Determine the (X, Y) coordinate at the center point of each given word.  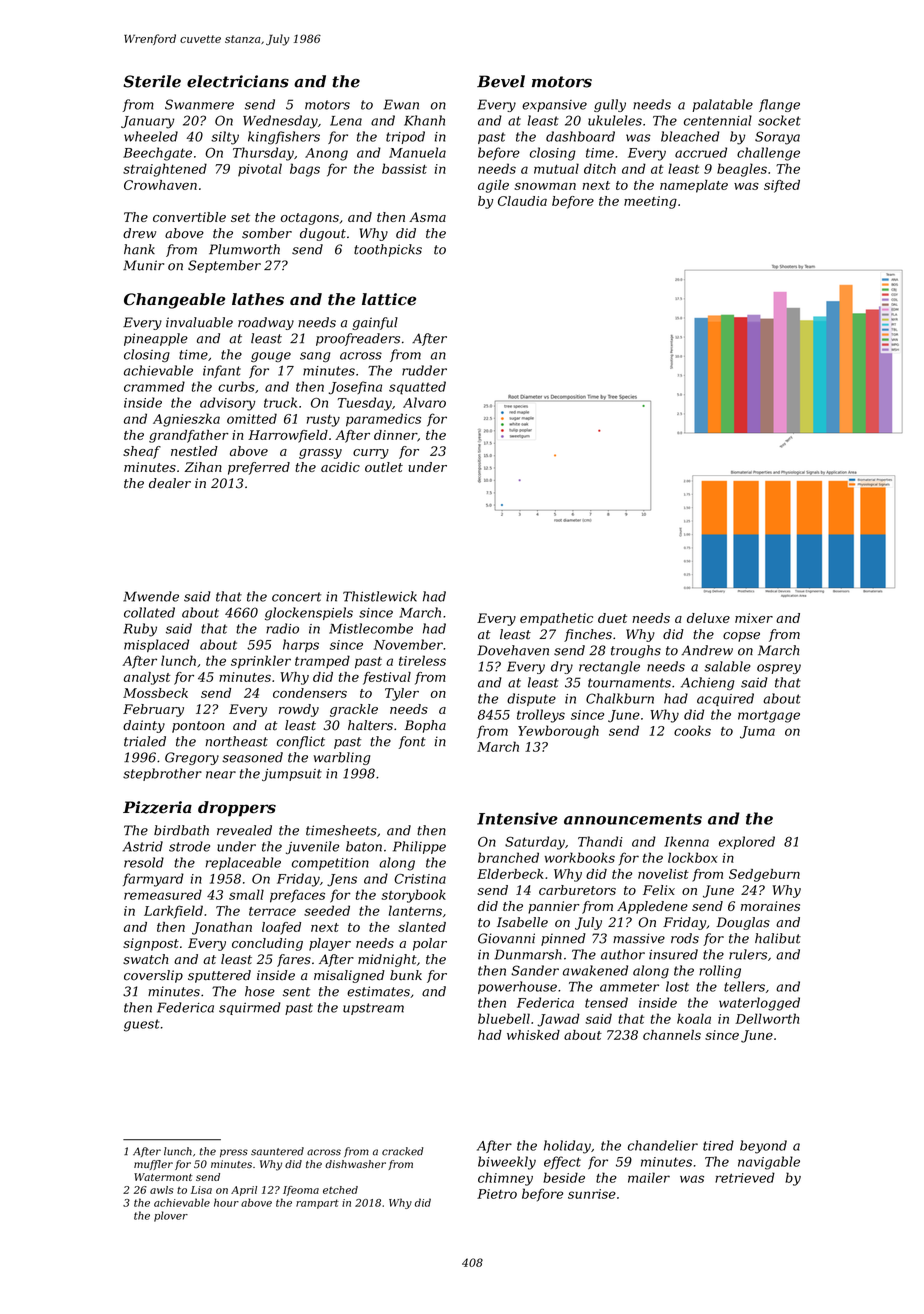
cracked (402, 1151)
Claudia (522, 201)
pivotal (260, 170)
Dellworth (767, 1018)
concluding (267, 944)
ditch (600, 168)
